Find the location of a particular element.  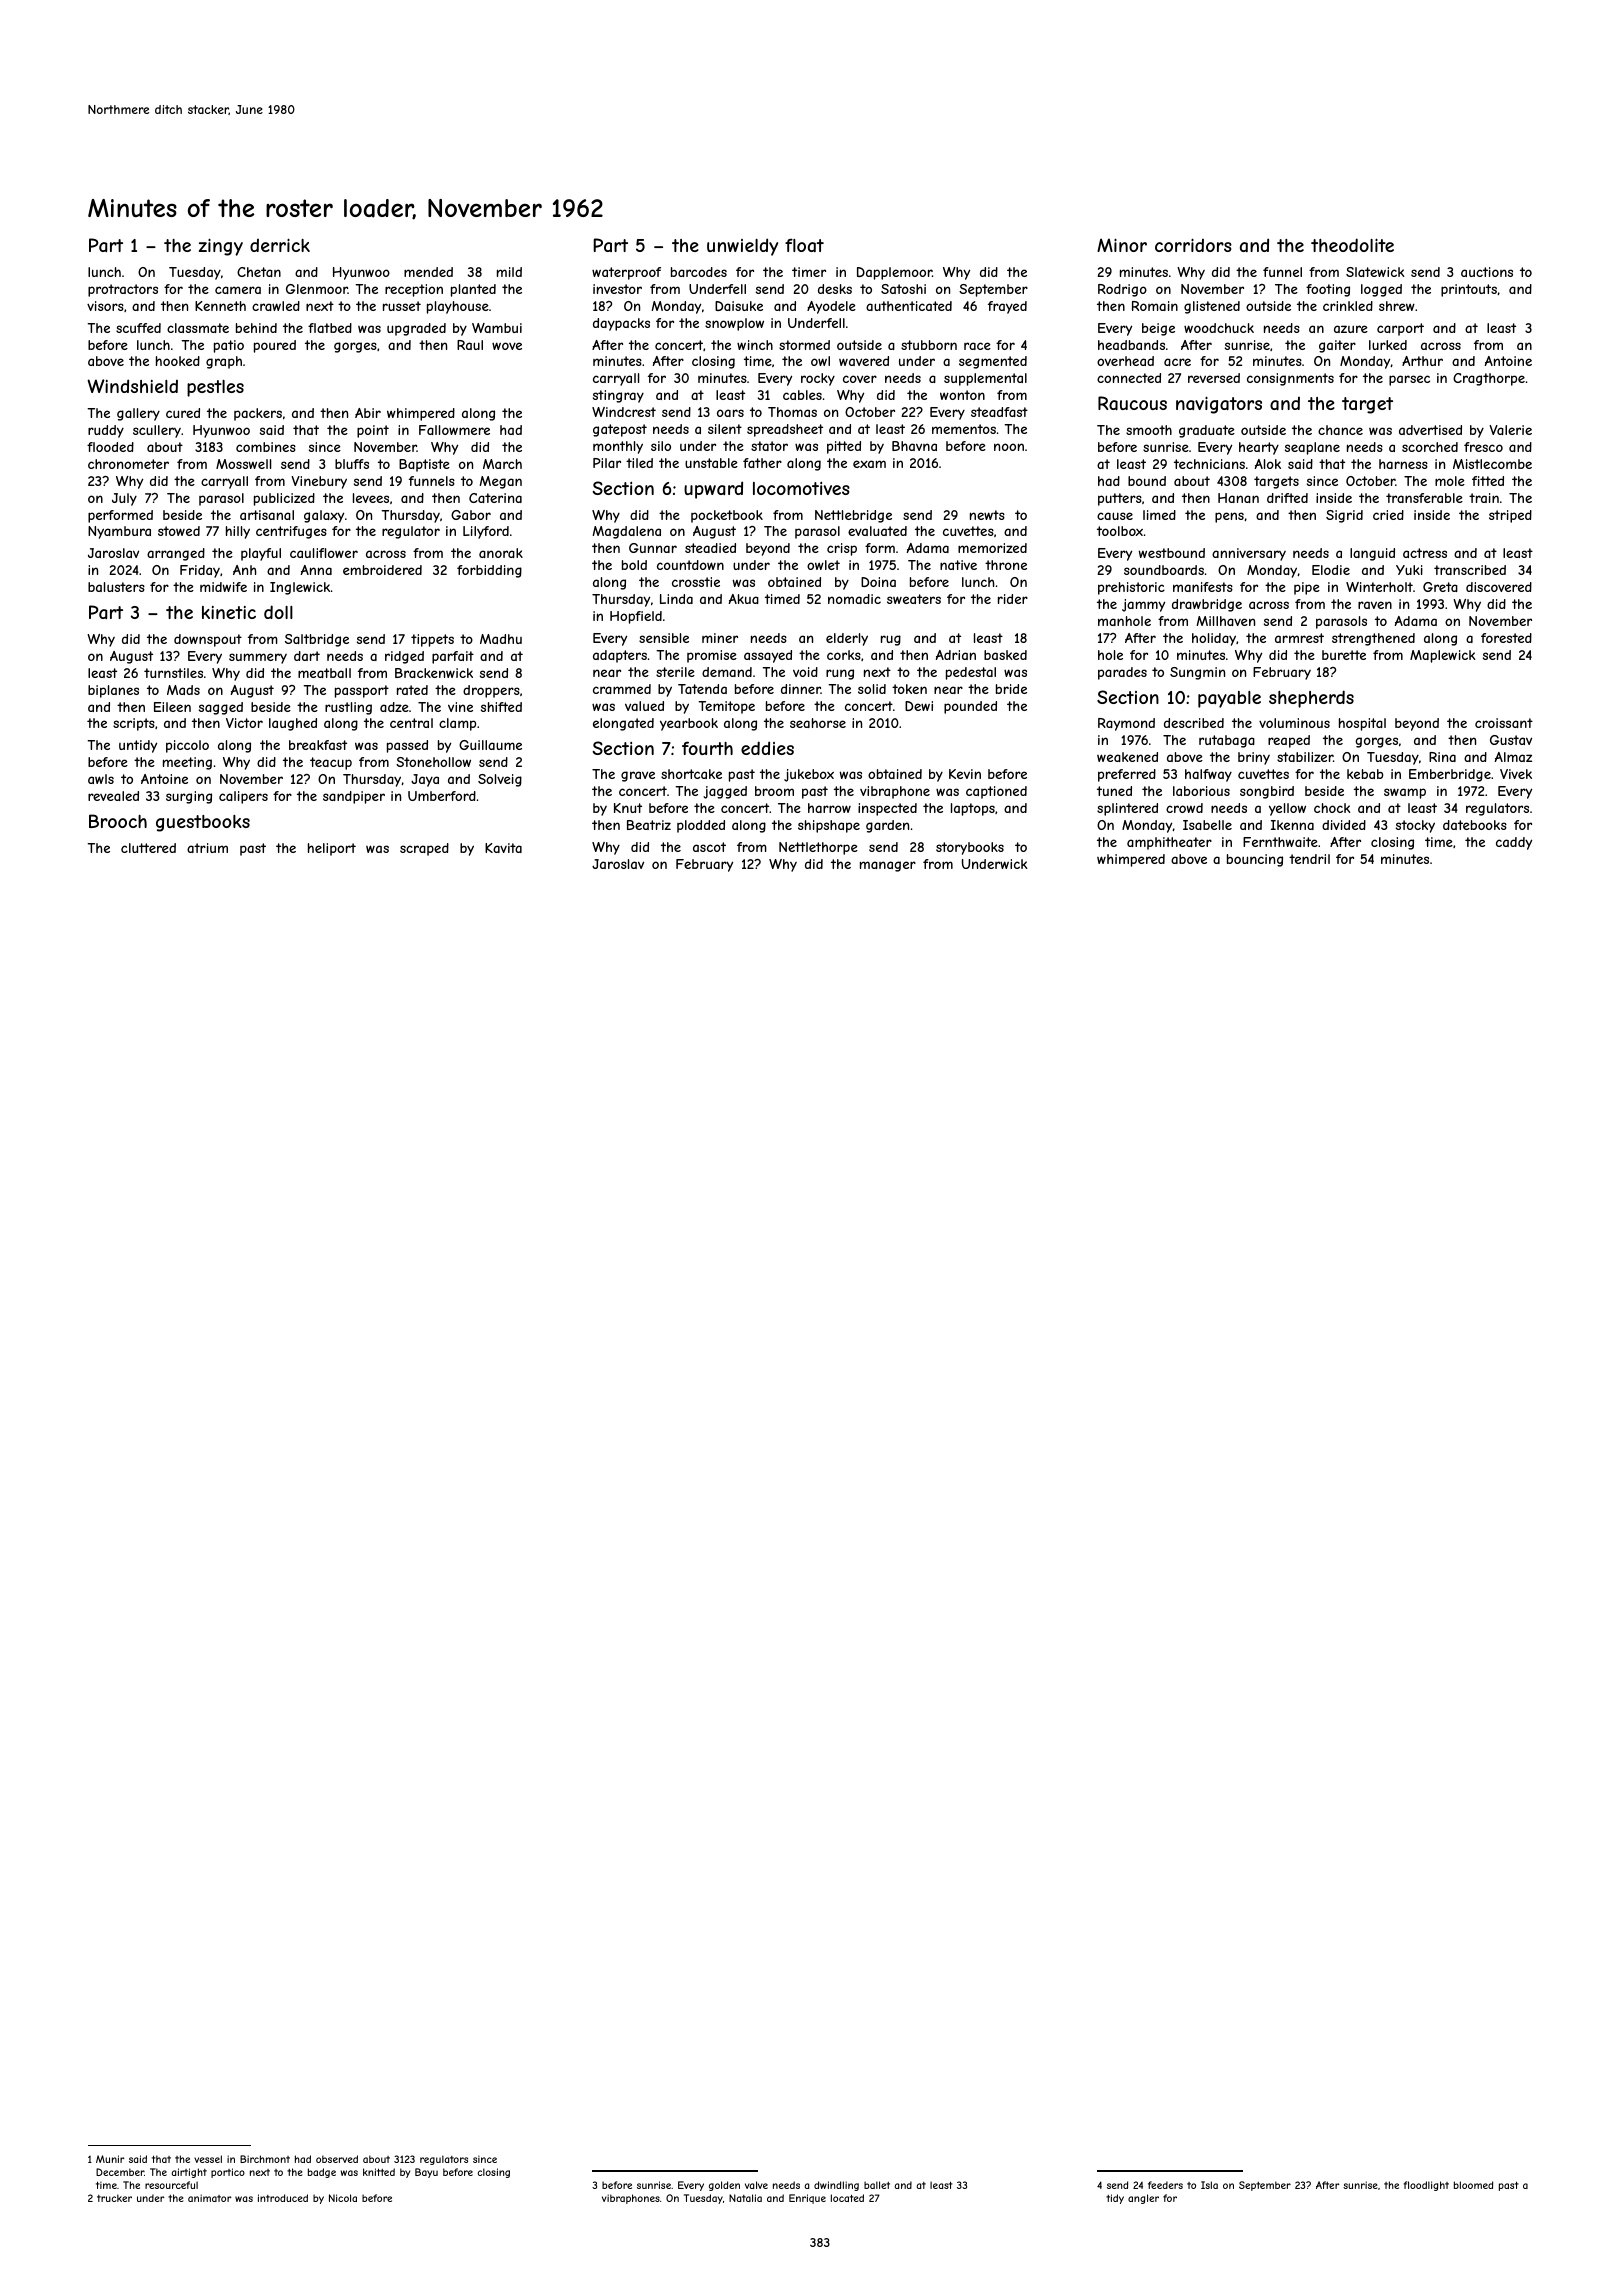

Minor is located at coordinates (1122, 245).
